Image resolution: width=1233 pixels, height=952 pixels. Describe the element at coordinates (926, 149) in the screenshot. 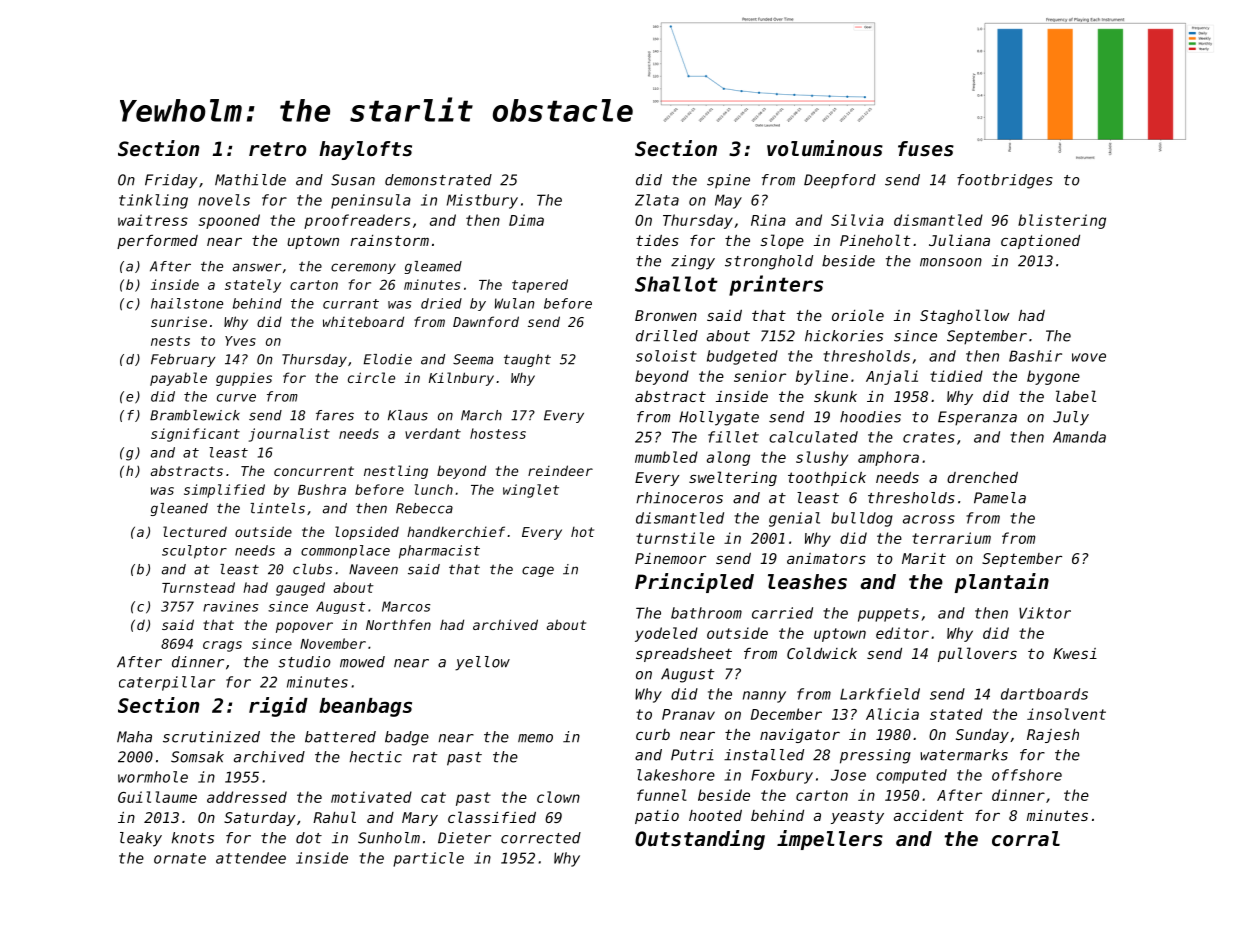

I see `fuses` at that location.
